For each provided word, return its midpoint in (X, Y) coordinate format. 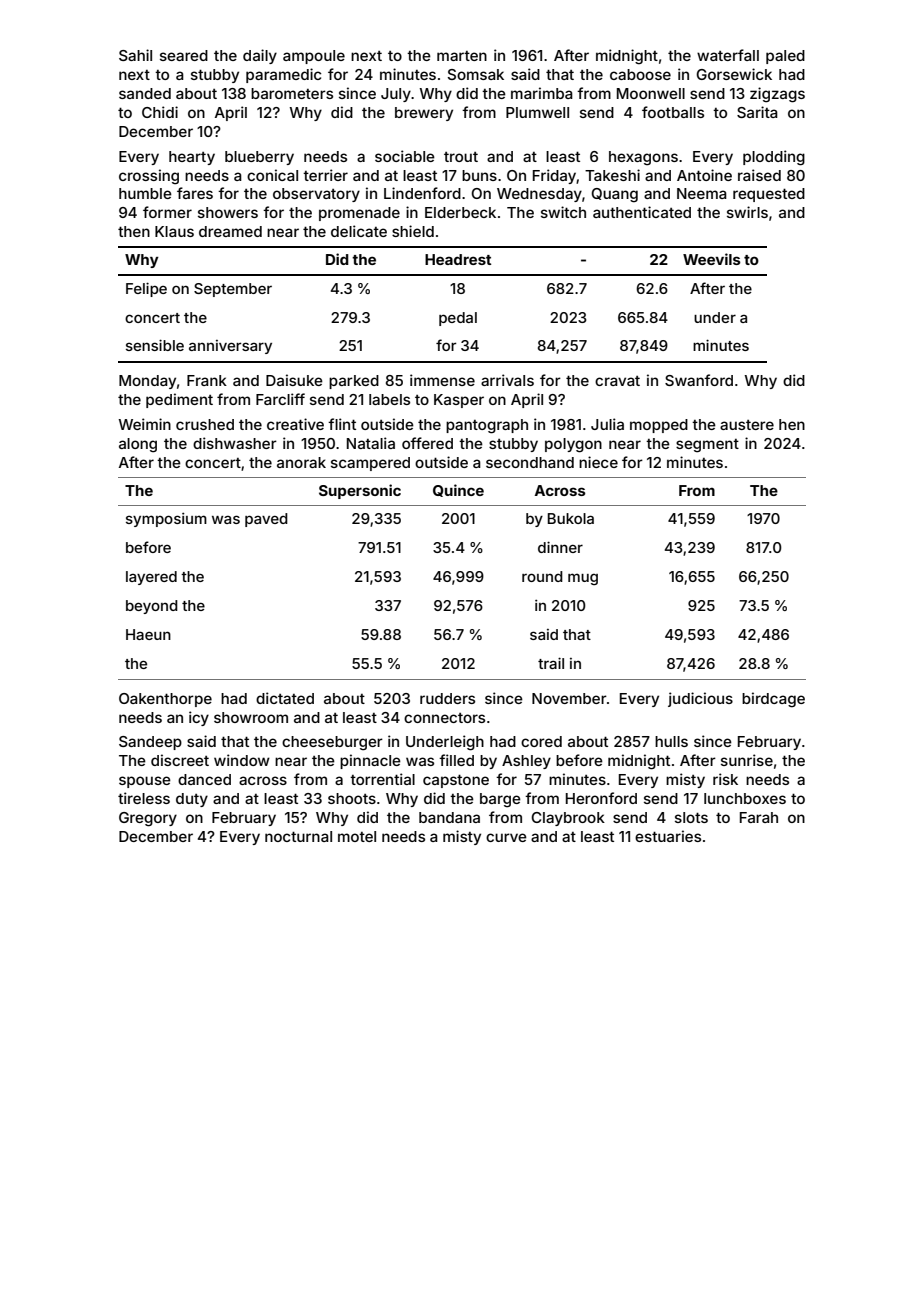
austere (747, 425)
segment (707, 446)
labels (389, 399)
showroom (251, 717)
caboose (640, 74)
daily (260, 56)
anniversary (230, 347)
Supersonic (360, 491)
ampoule (314, 57)
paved (266, 520)
